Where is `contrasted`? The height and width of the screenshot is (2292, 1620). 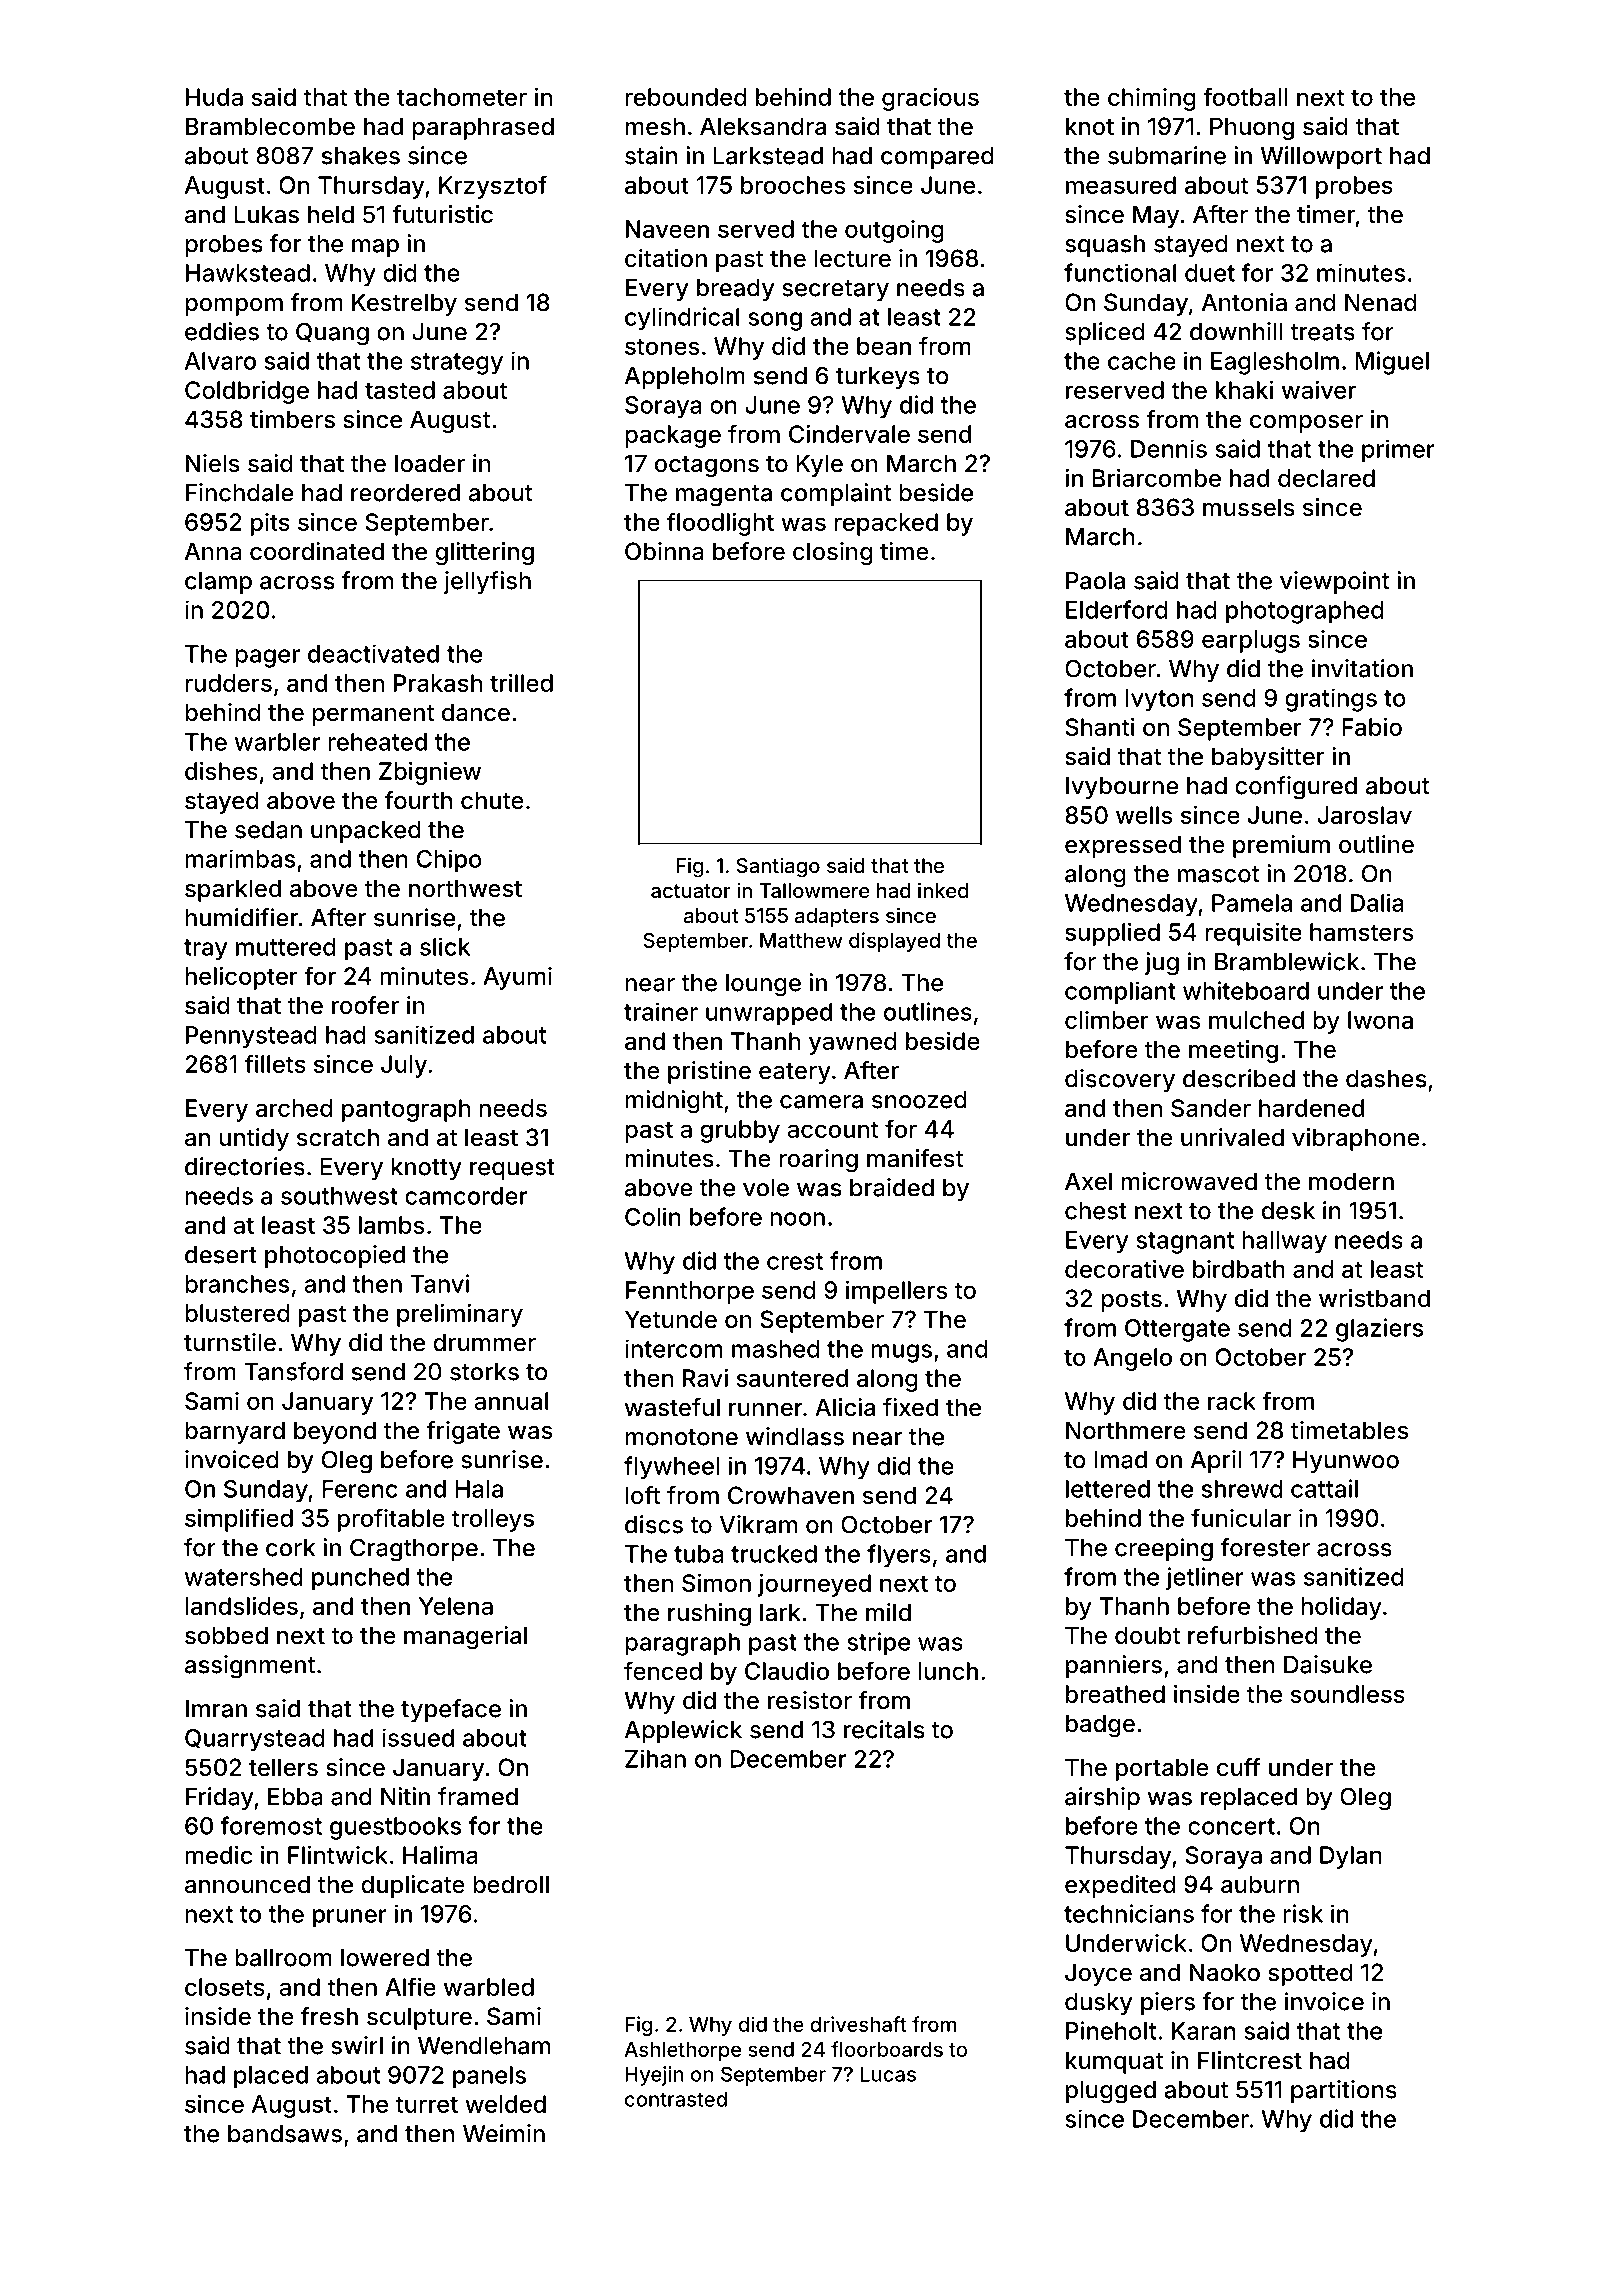
contrasted is located at coordinates (676, 2099).
